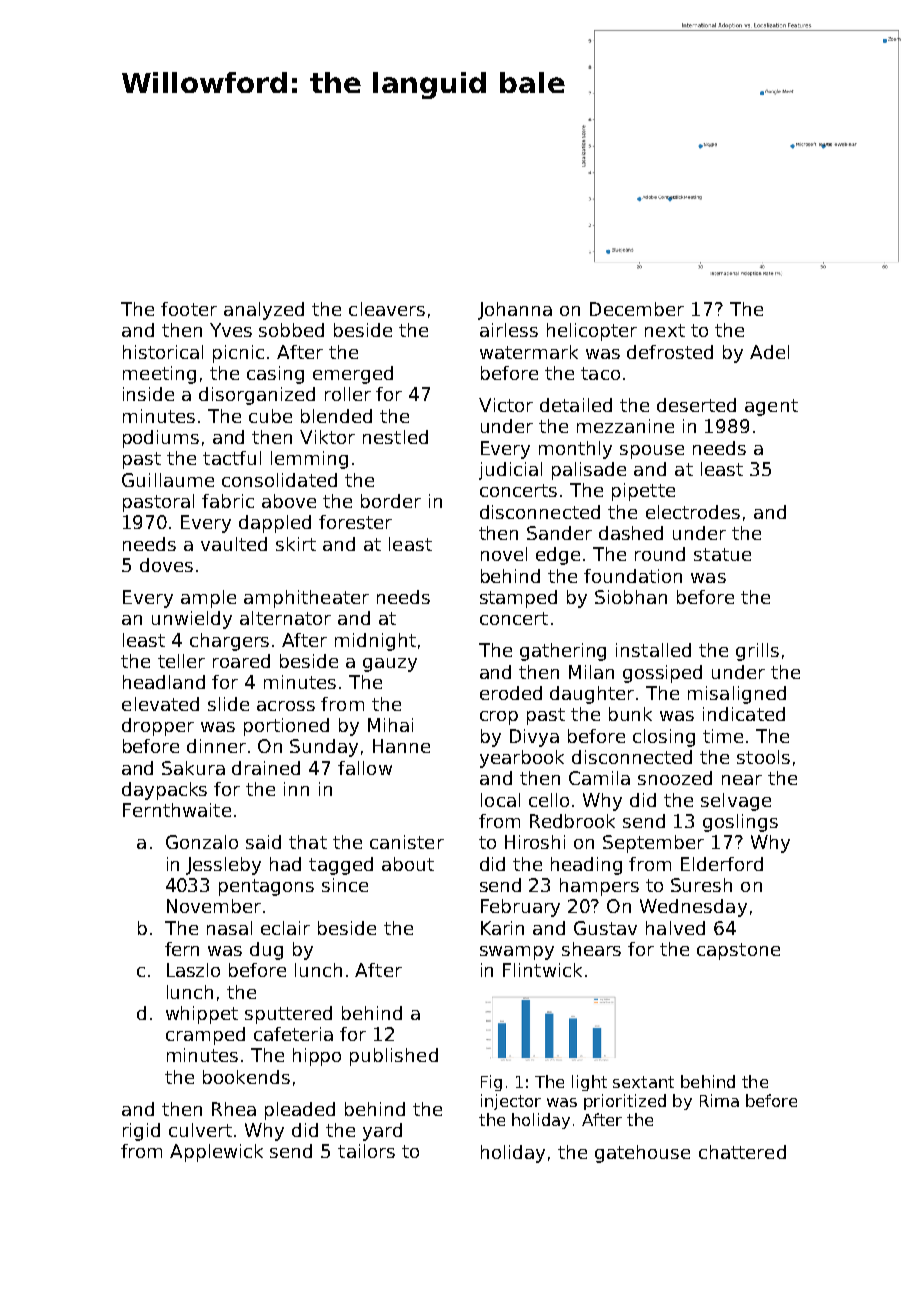 The image size is (924, 1314). What do you see at coordinates (286, 727) in the document?
I see `portioned` at bounding box center [286, 727].
